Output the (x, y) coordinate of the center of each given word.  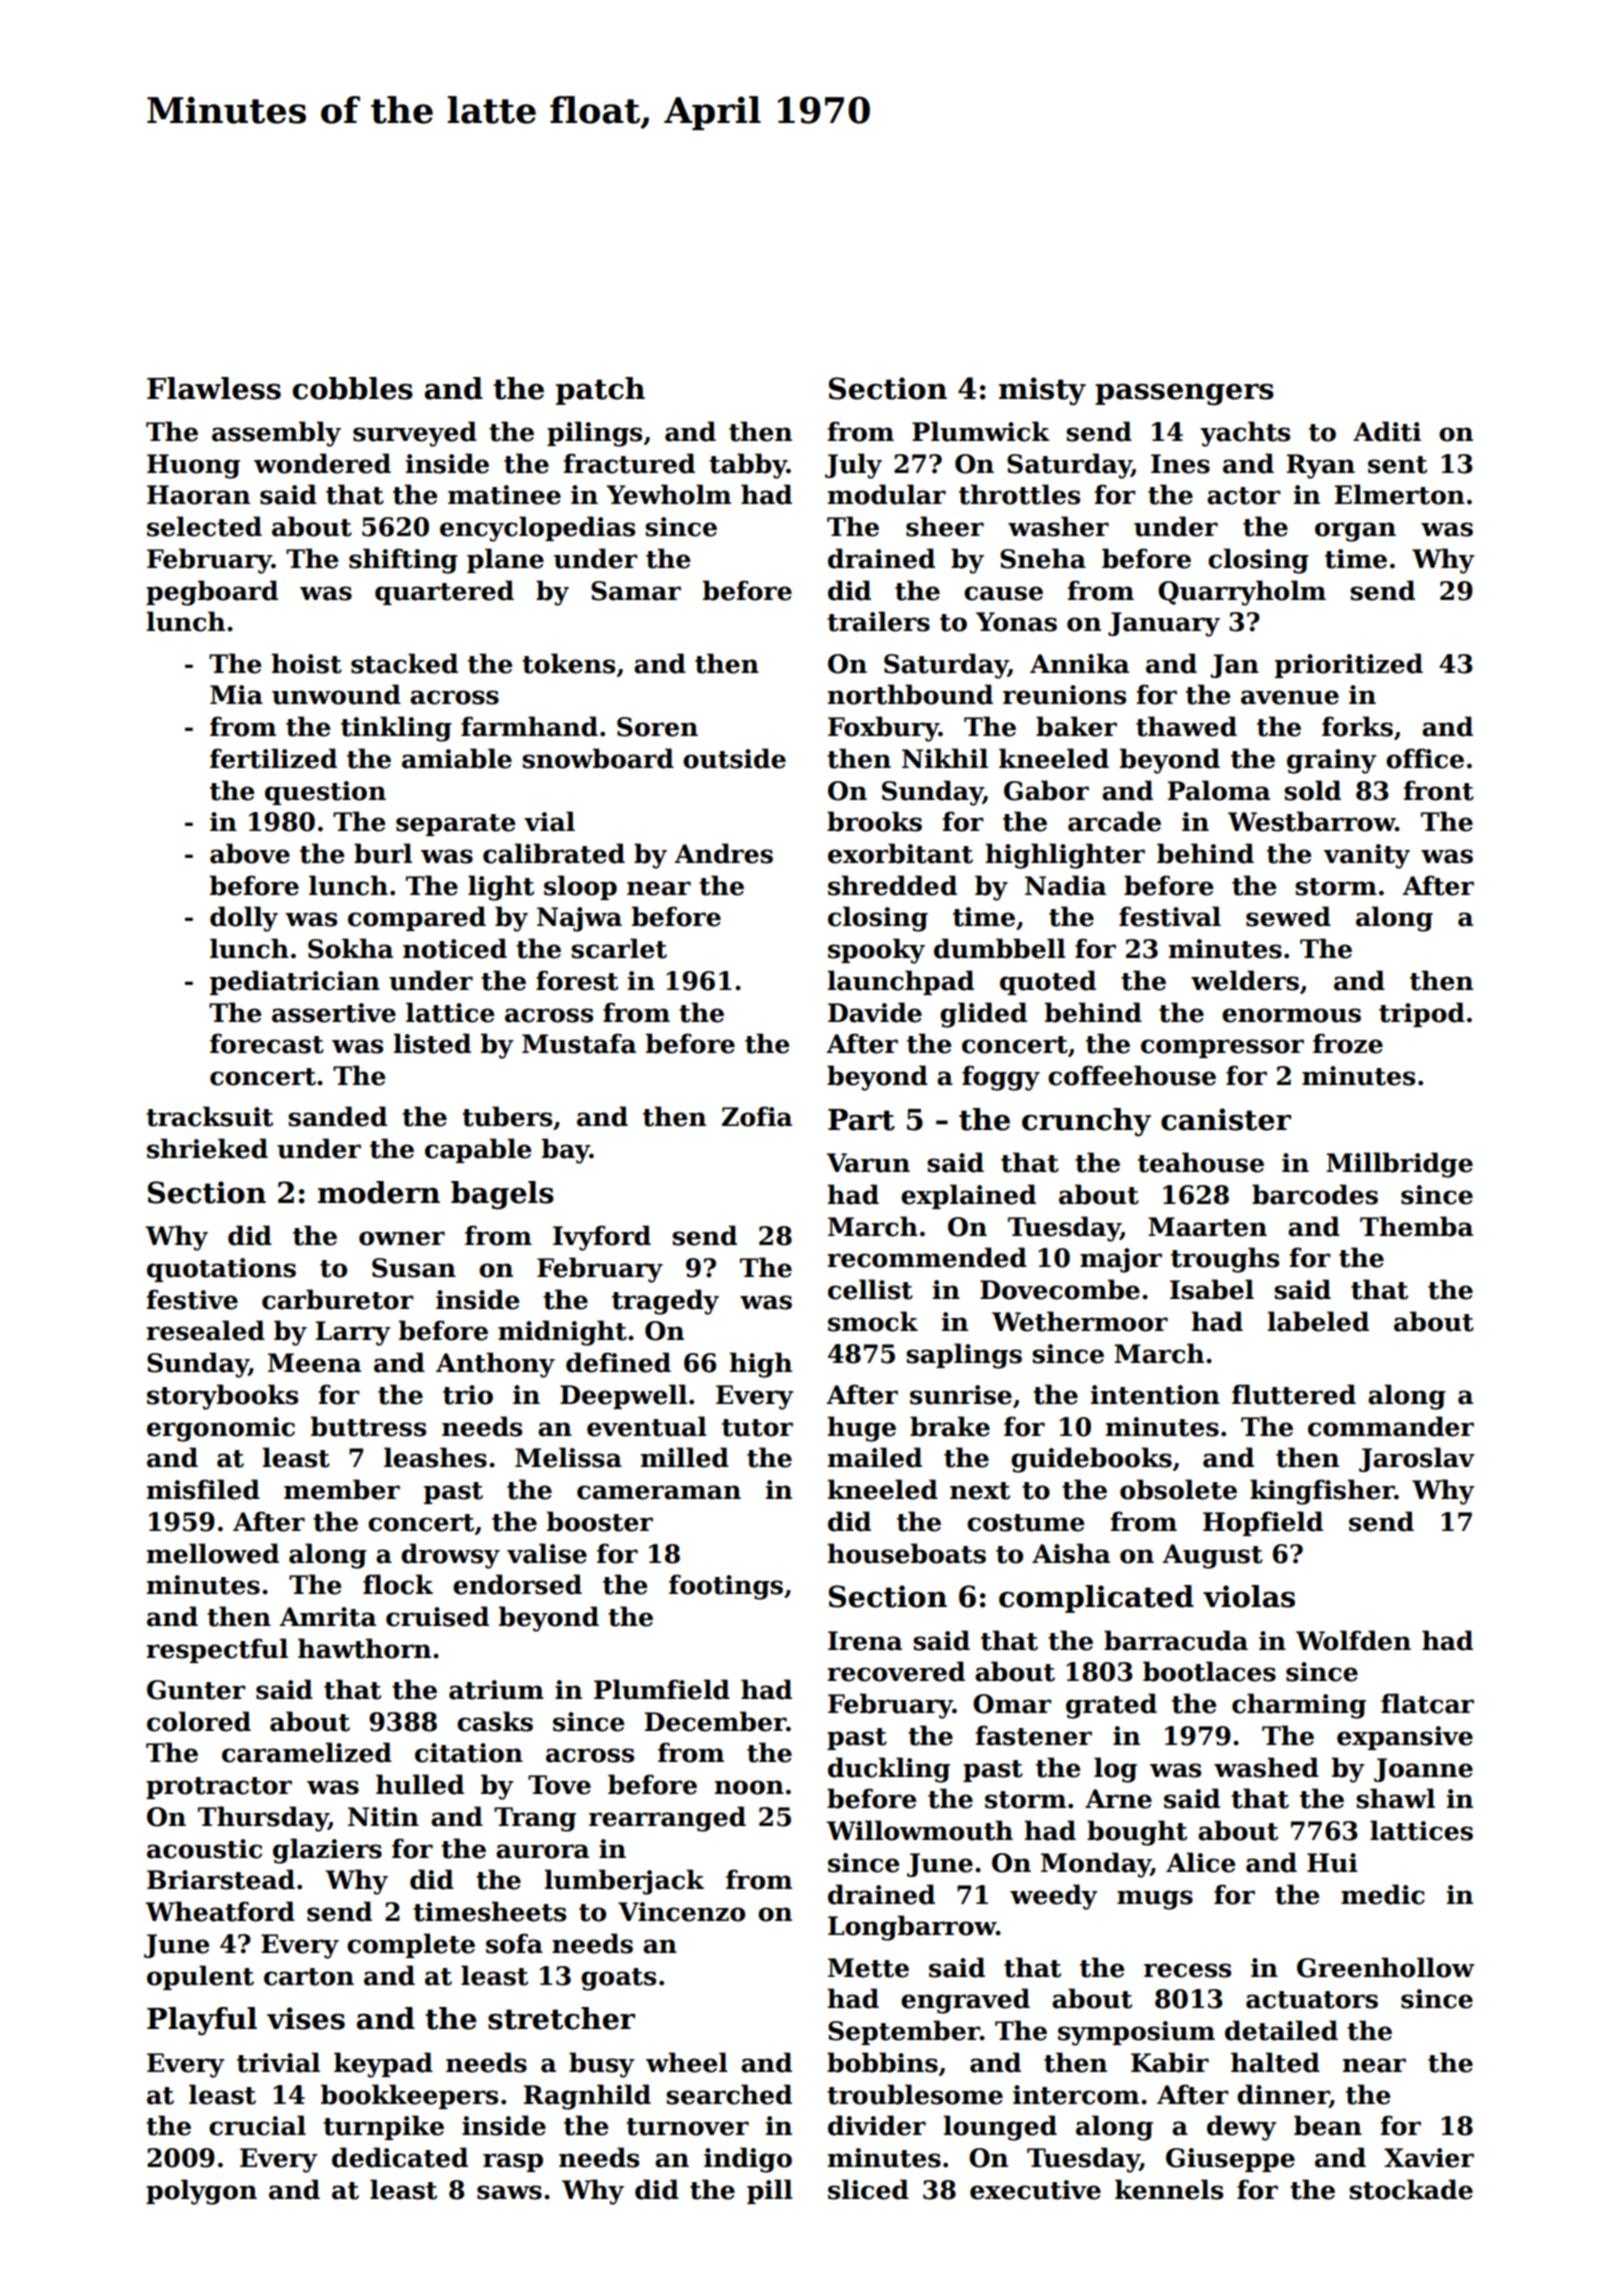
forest (577, 980)
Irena (865, 1641)
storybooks (222, 1397)
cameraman (659, 1492)
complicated (1096, 1599)
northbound (910, 694)
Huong (193, 466)
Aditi (1387, 431)
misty (1042, 391)
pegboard (212, 593)
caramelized (307, 1752)
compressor (1222, 1048)
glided (983, 1015)
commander (1391, 1426)
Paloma (1219, 790)
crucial (257, 2125)
